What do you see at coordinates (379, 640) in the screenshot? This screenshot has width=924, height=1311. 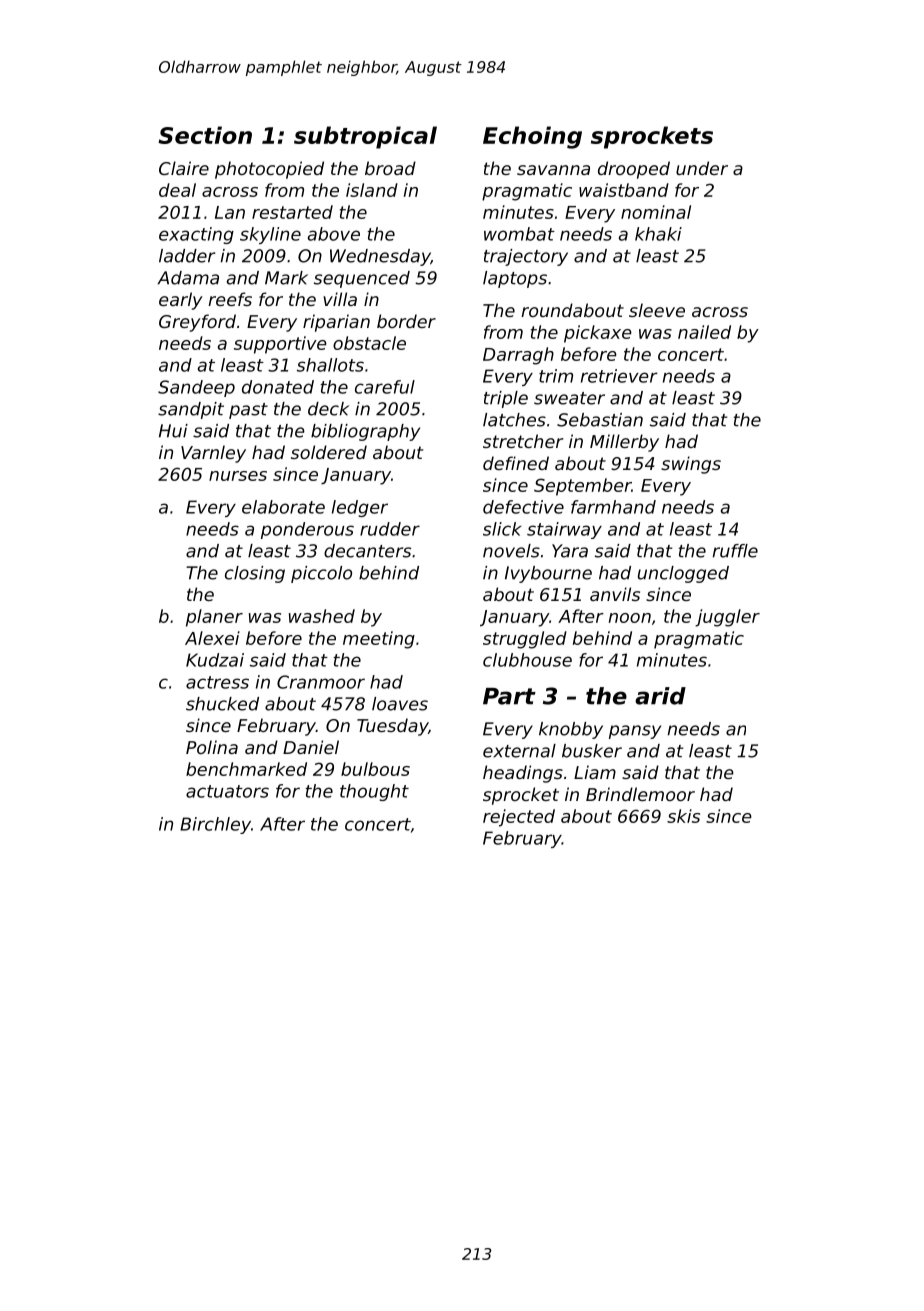 I see `meeting` at bounding box center [379, 640].
